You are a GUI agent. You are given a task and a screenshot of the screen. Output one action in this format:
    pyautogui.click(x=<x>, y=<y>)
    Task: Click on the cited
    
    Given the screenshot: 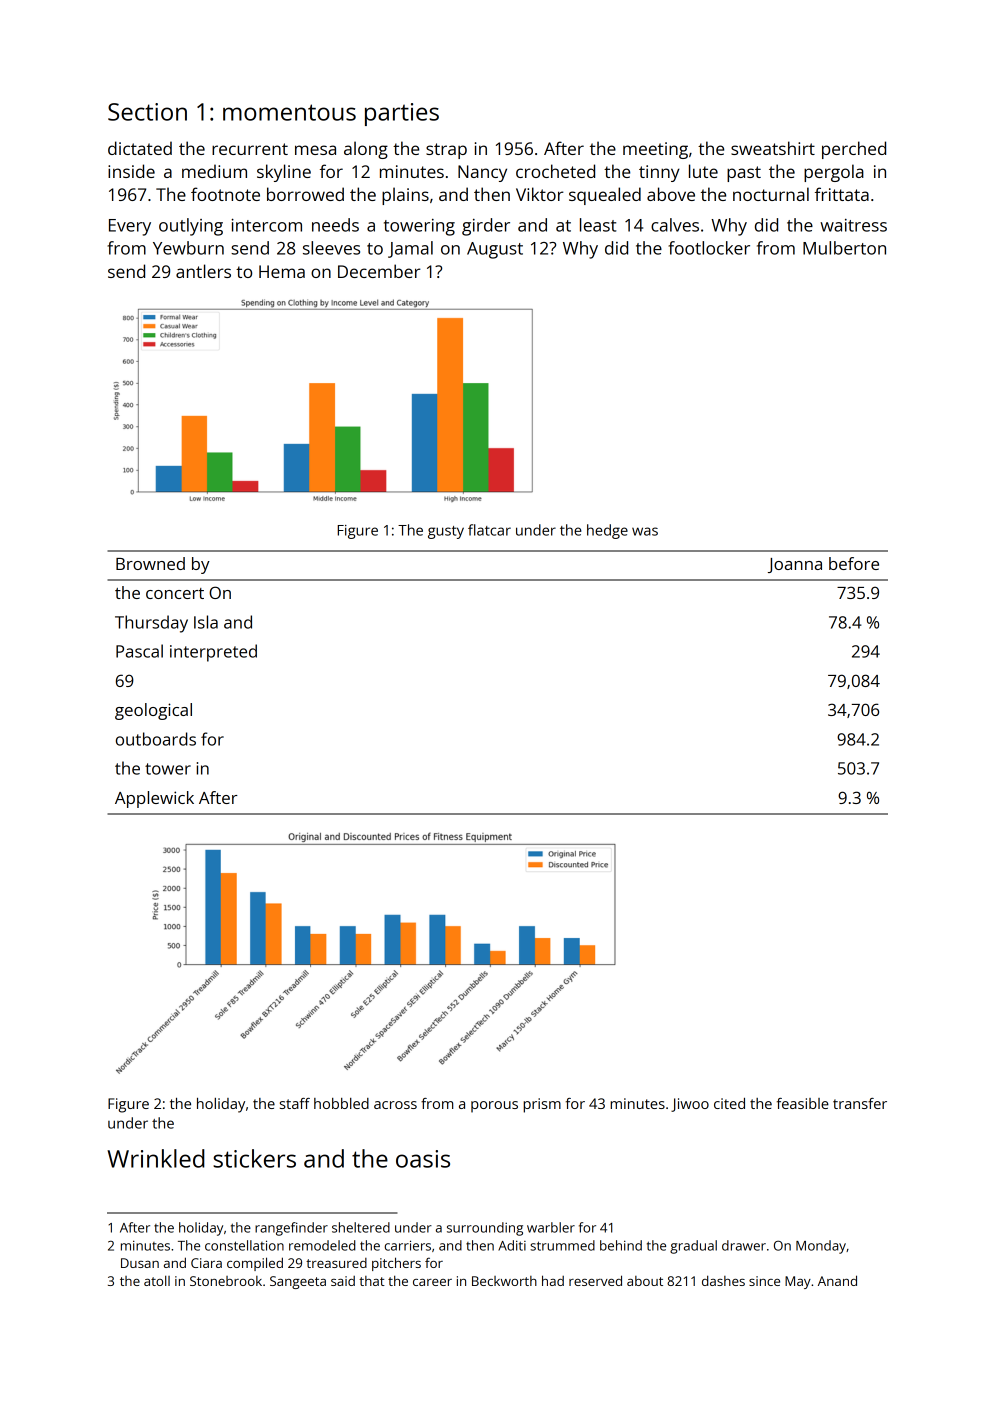 What is the action you would take?
    pyautogui.click(x=729, y=1103)
